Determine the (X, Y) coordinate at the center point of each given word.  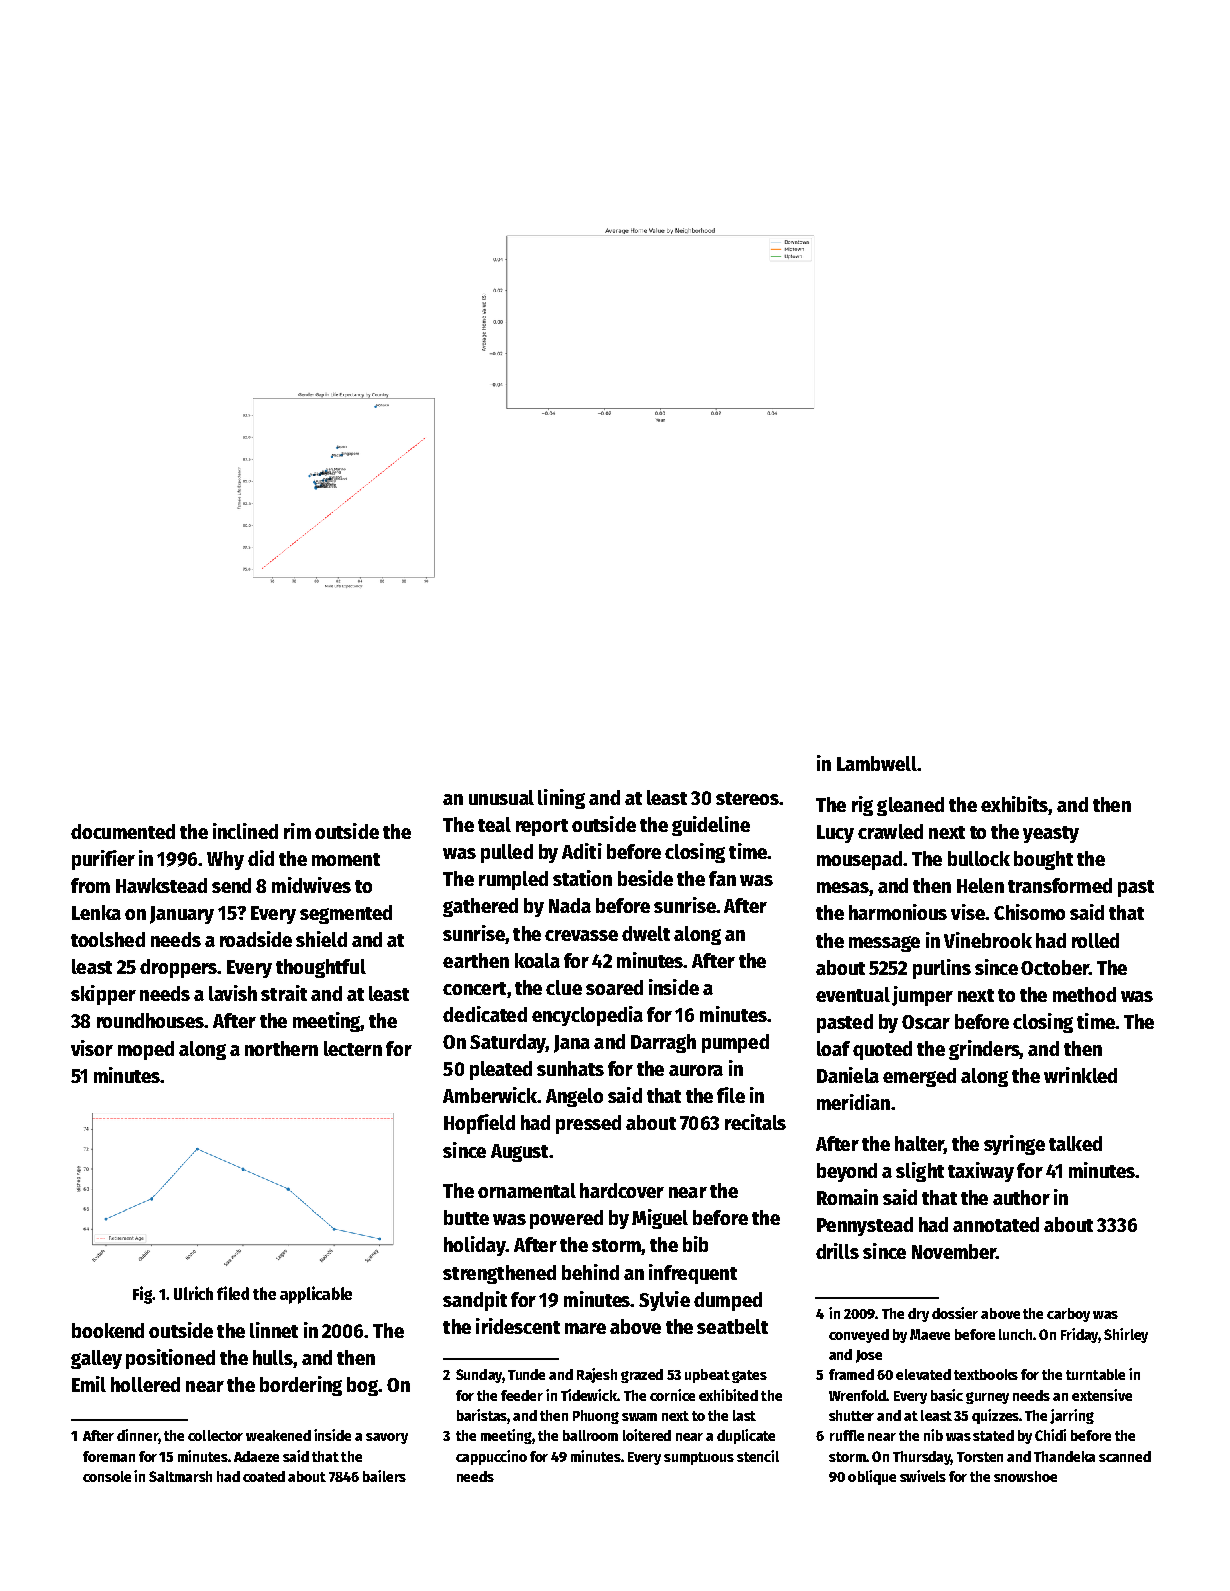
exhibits (1015, 805)
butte (466, 1217)
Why (225, 860)
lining (561, 799)
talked (1075, 1143)
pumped (735, 1043)
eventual (853, 994)
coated (264, 1476)
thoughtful (321, 968)
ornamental (527, 1190)
